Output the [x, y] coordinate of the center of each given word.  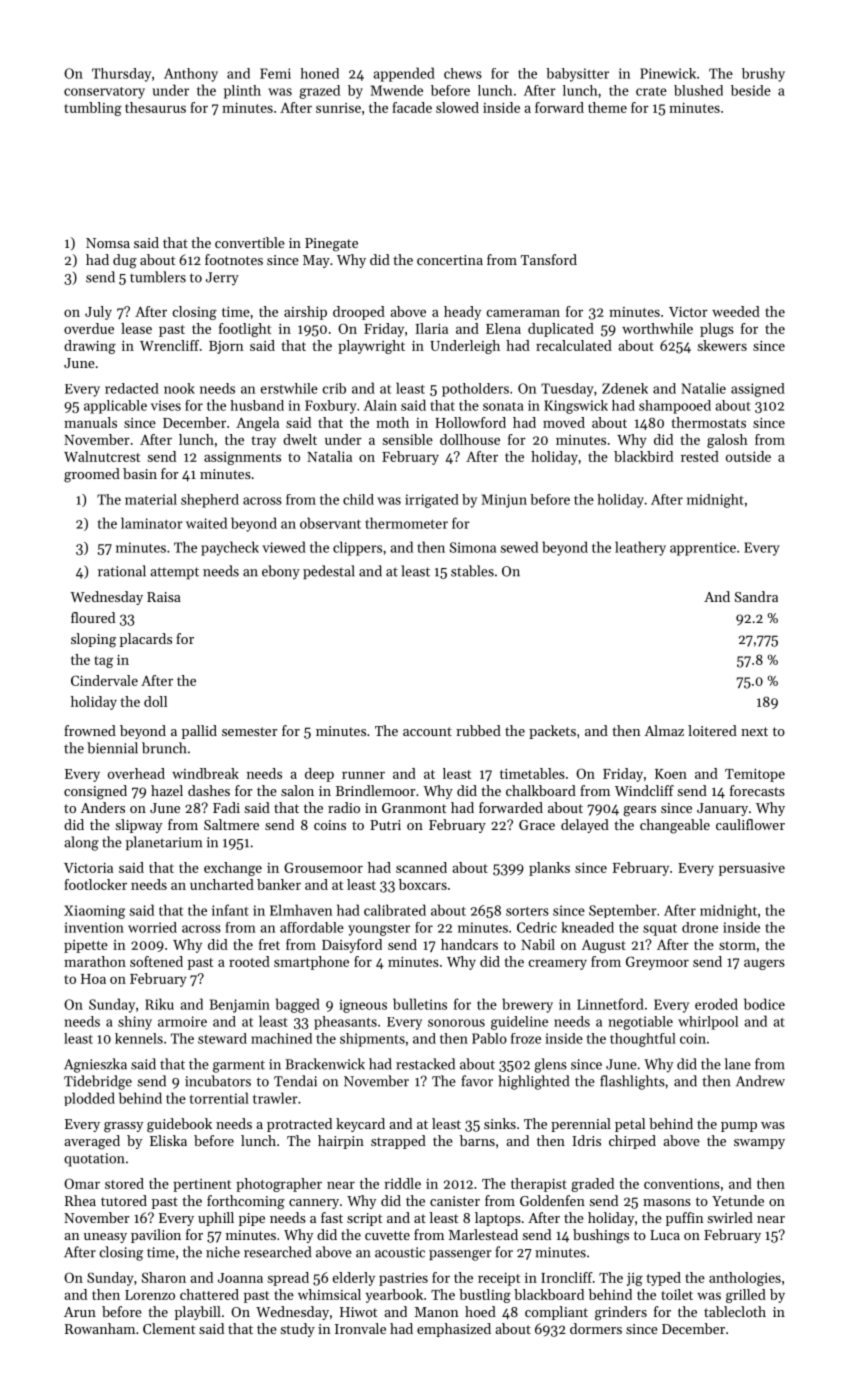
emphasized [454, 1330]
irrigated [432, 501]
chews [463, 73]
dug [125, 261]
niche [223, 1252]
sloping [93, 640]
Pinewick [668, 73]
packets [552, 732]
